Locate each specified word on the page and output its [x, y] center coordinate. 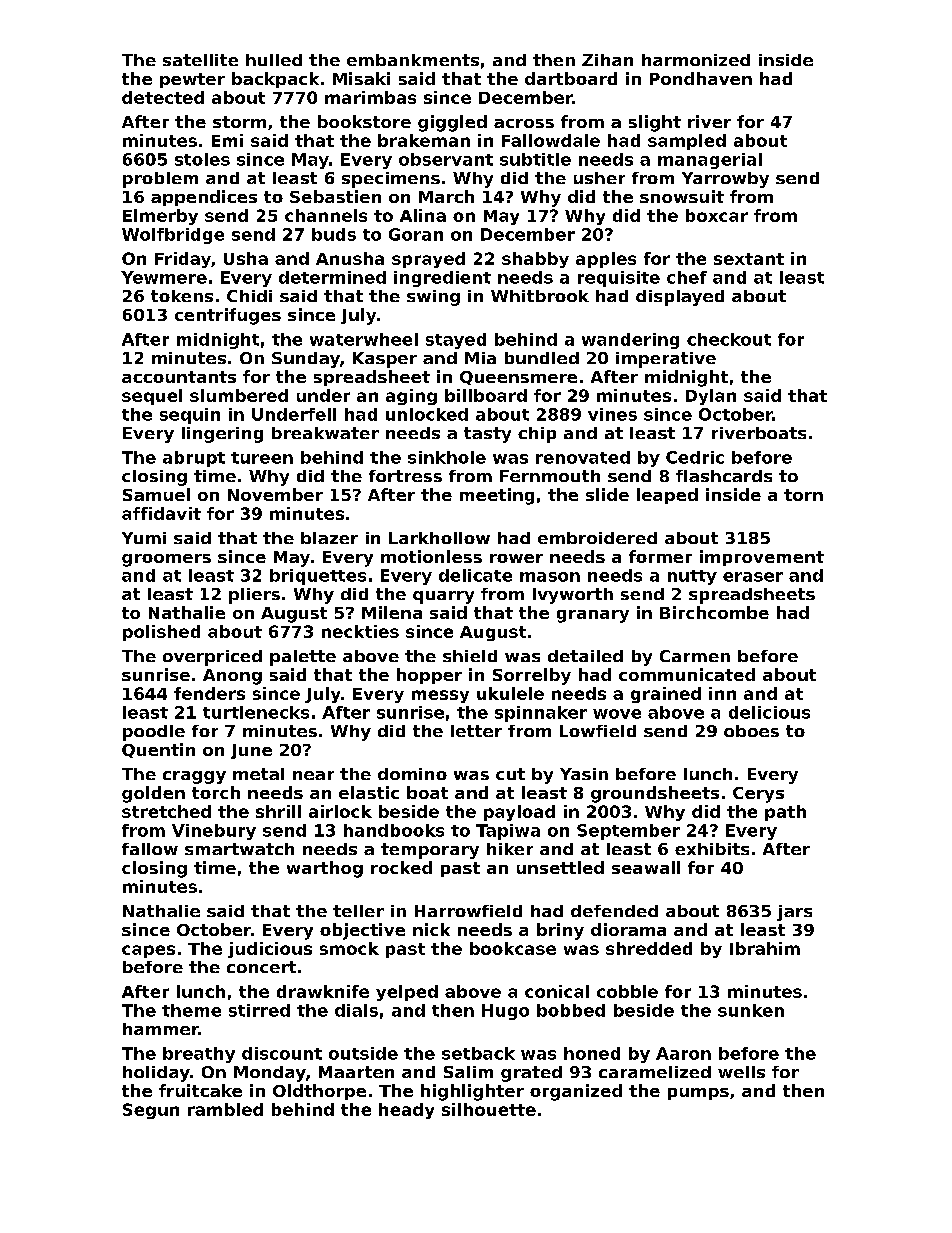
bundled [542, 358]
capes [148, 951]
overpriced [212, 658]
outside [363, 1053]
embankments [413, 60]
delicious [769, 712]
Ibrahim [765, 948]
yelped [407, 993]
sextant [749, 259]
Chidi [249, 296]
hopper [429, 676]
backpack [275, 80]
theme [191, 1010]
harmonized [696, 60]
